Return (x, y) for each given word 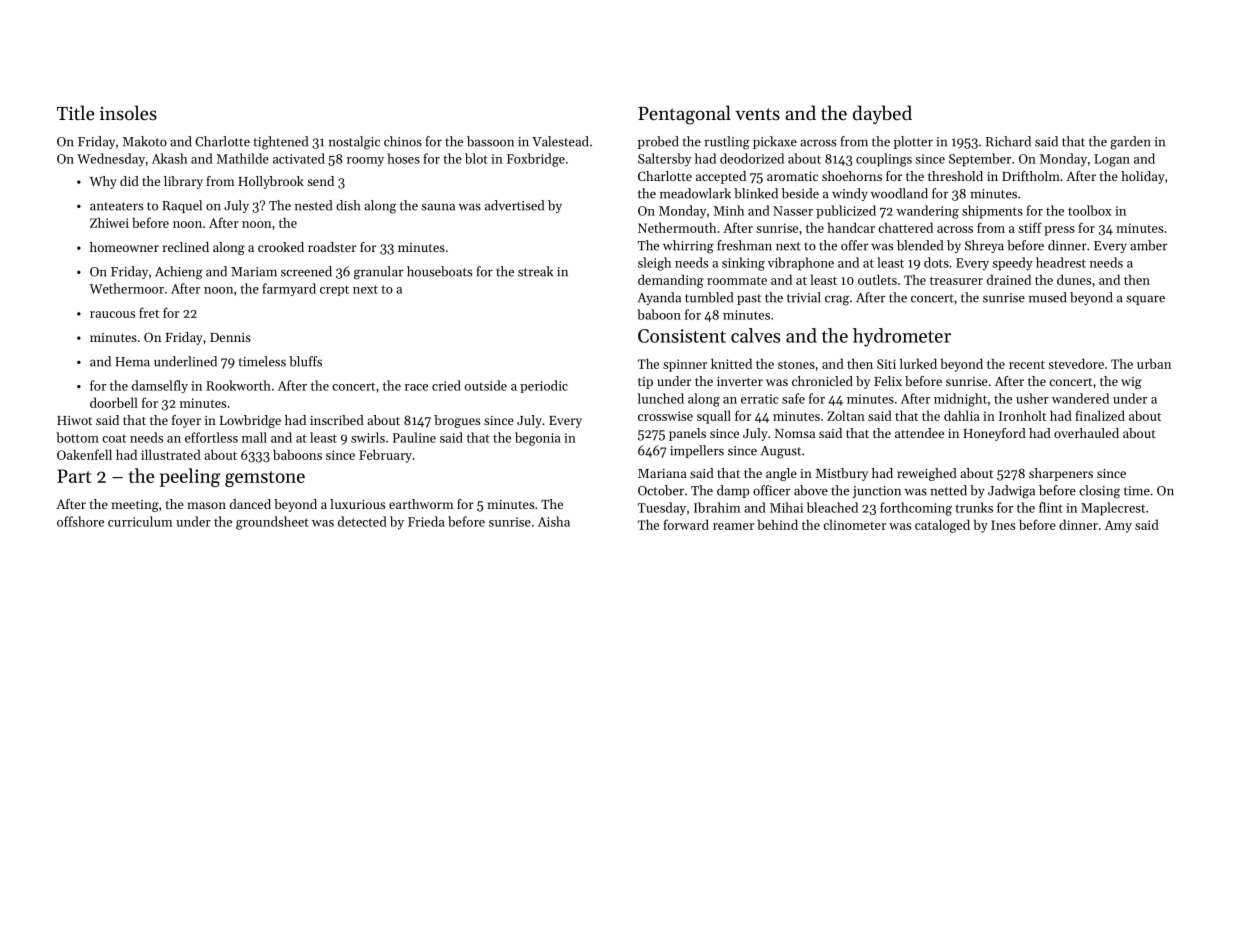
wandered (1080, 398)
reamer (733, 526)
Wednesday (111, 160)
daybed (882, 114)
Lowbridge (250, 421)
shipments (992, 212)
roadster (332, 247)
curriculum (140, 521)
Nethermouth (677, 227)
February (385, 456)
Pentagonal (684, 115)
